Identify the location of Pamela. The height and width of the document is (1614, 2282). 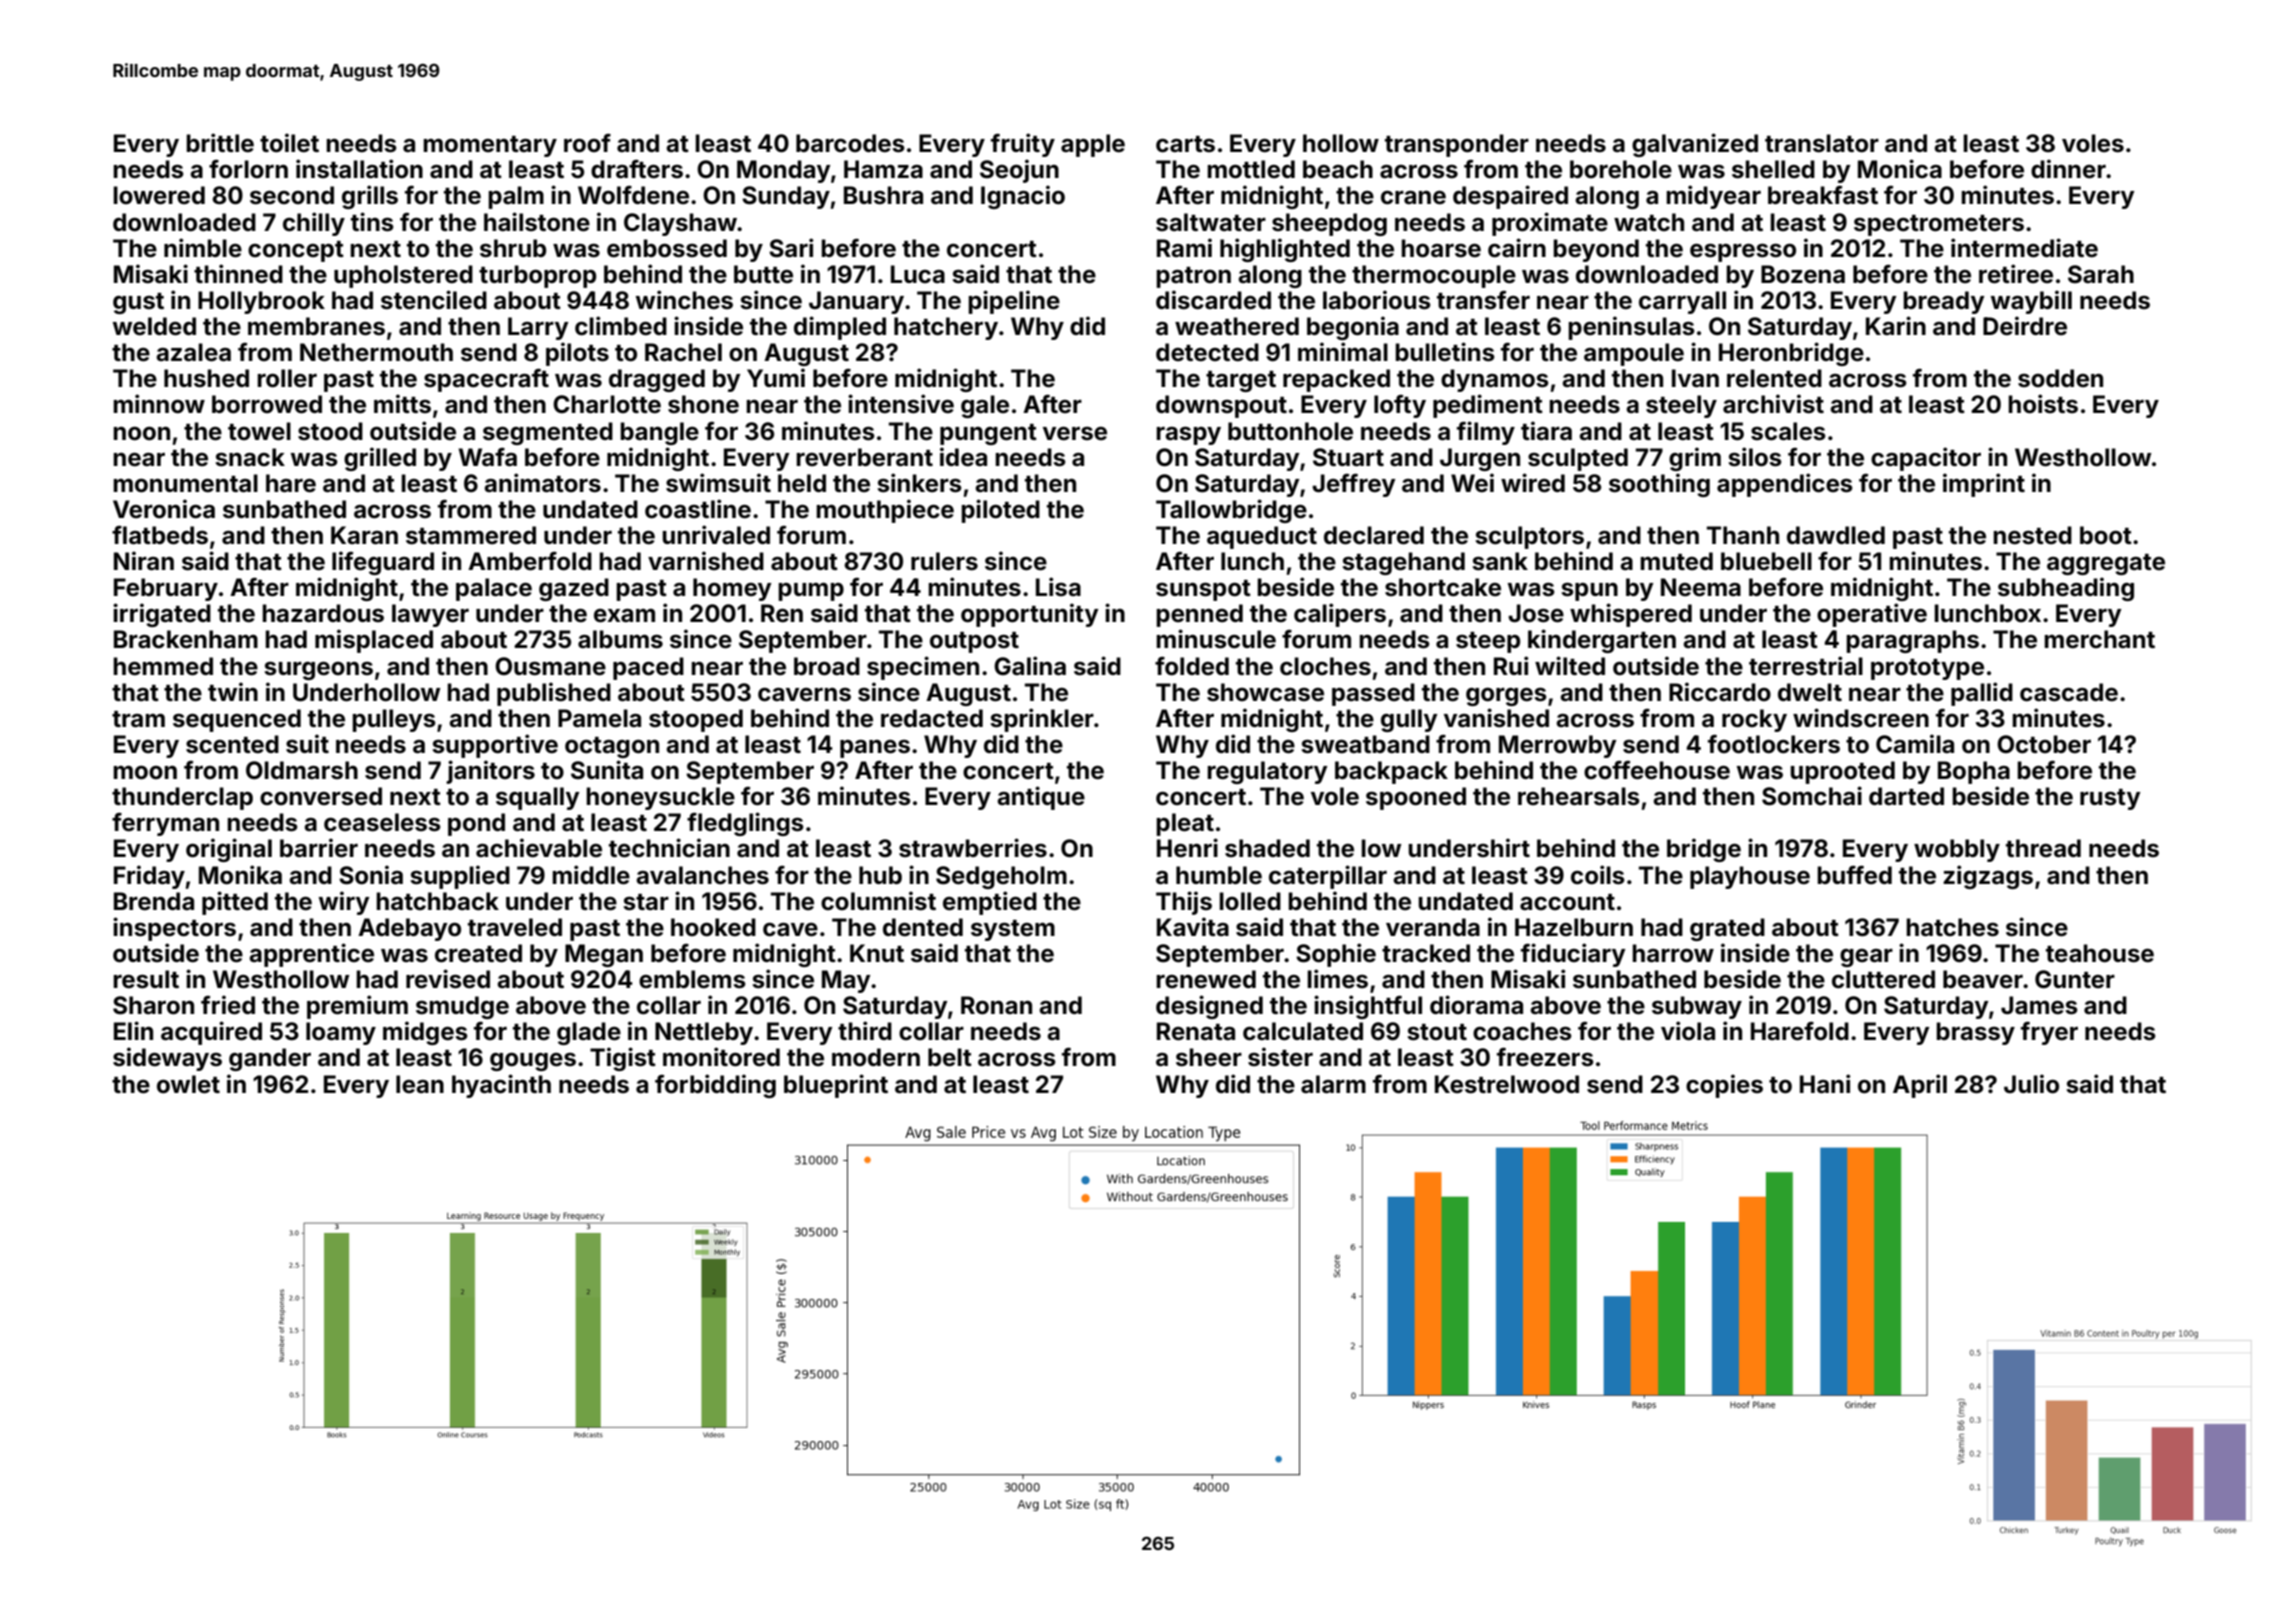
(599, 718).
